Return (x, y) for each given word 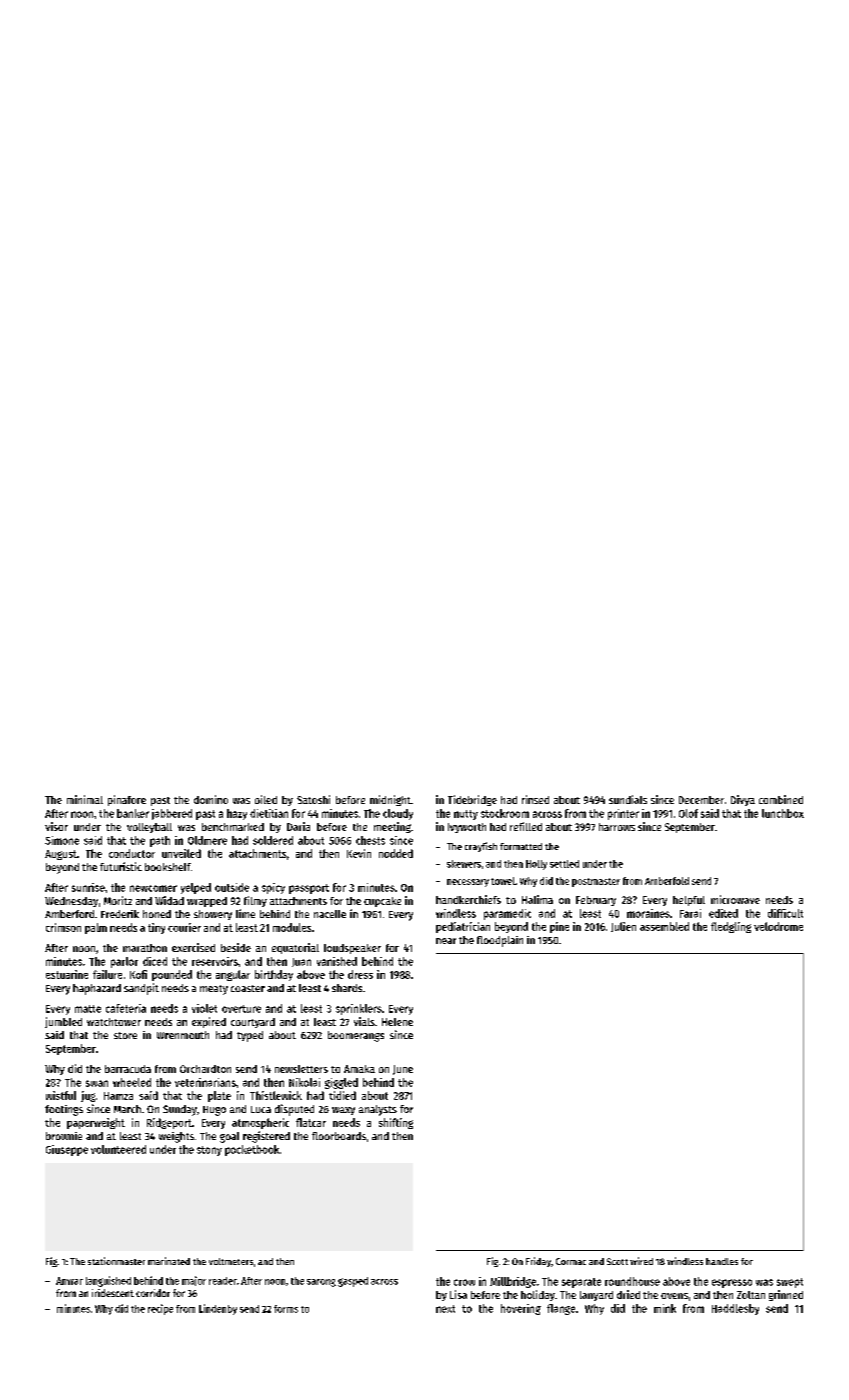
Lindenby (218, 1309)
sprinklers (359, 1009)
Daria (298, 826)
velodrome (778, 926)
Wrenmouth (183, 1035)
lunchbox (783, 813)
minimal (85, 799)
